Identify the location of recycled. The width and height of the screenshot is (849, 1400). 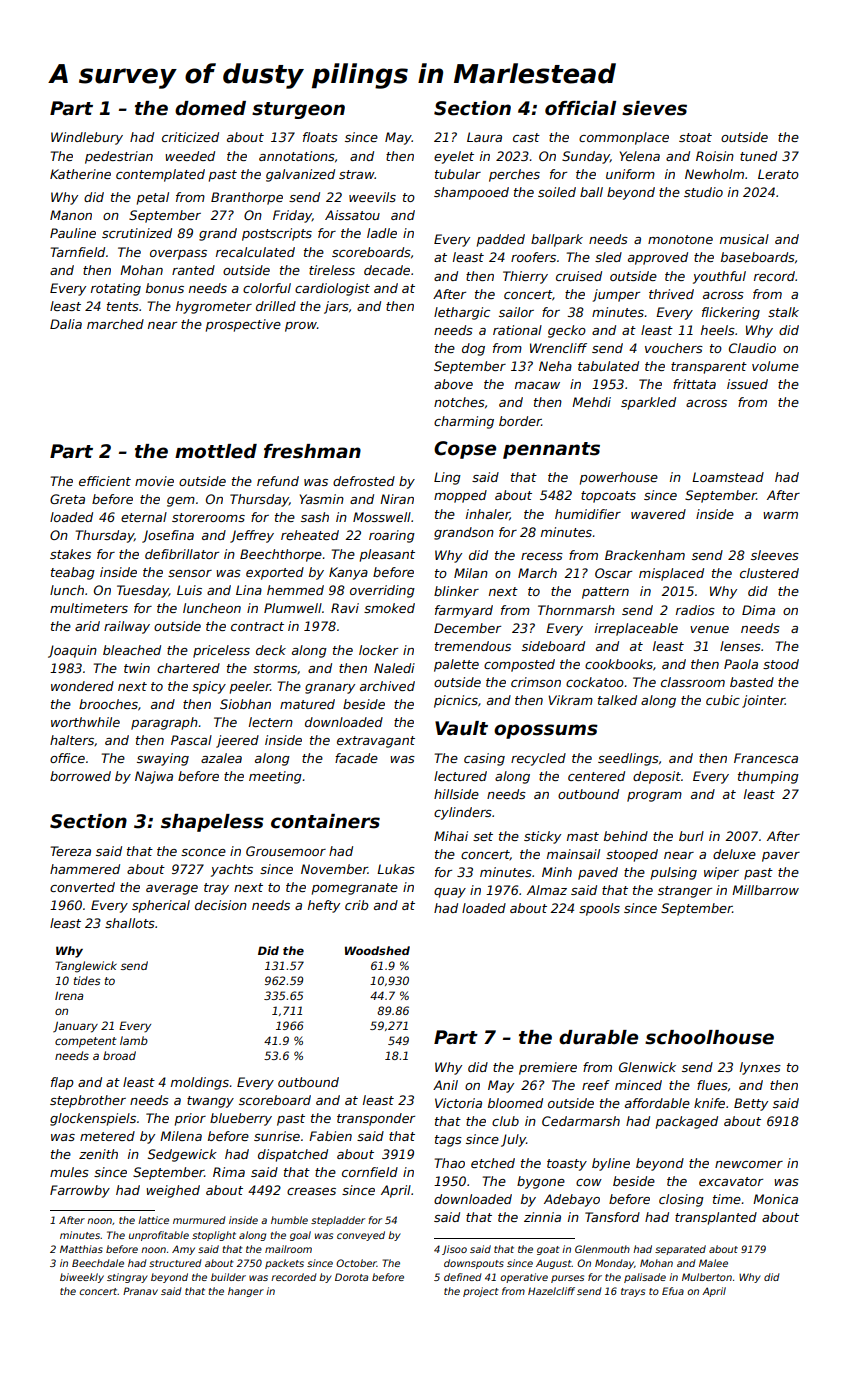
(538, 759).
